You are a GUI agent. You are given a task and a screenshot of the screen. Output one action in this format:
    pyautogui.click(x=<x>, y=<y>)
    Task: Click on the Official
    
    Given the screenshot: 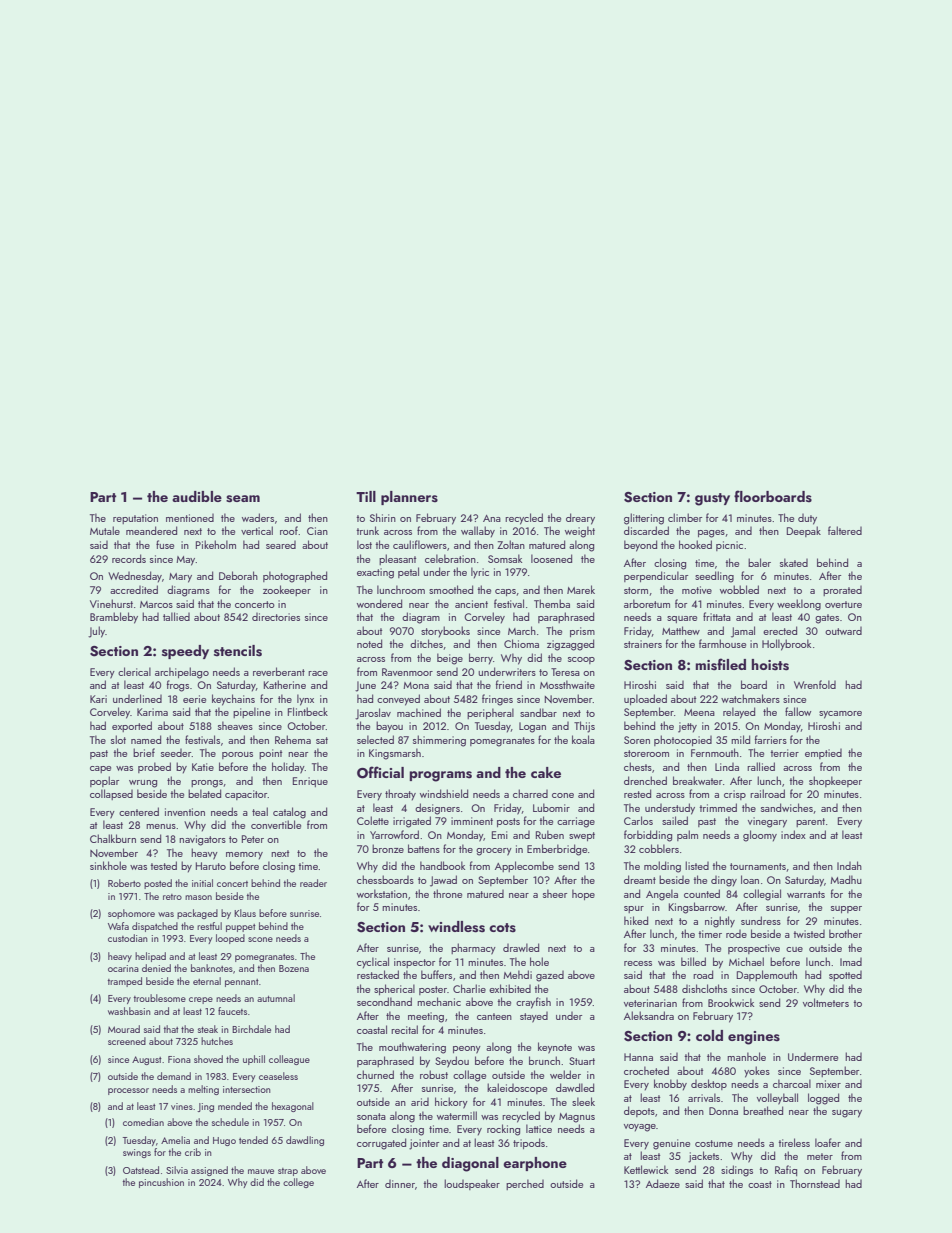 What is the action you would take?
    pyautogui.click(x=380, y=772)
